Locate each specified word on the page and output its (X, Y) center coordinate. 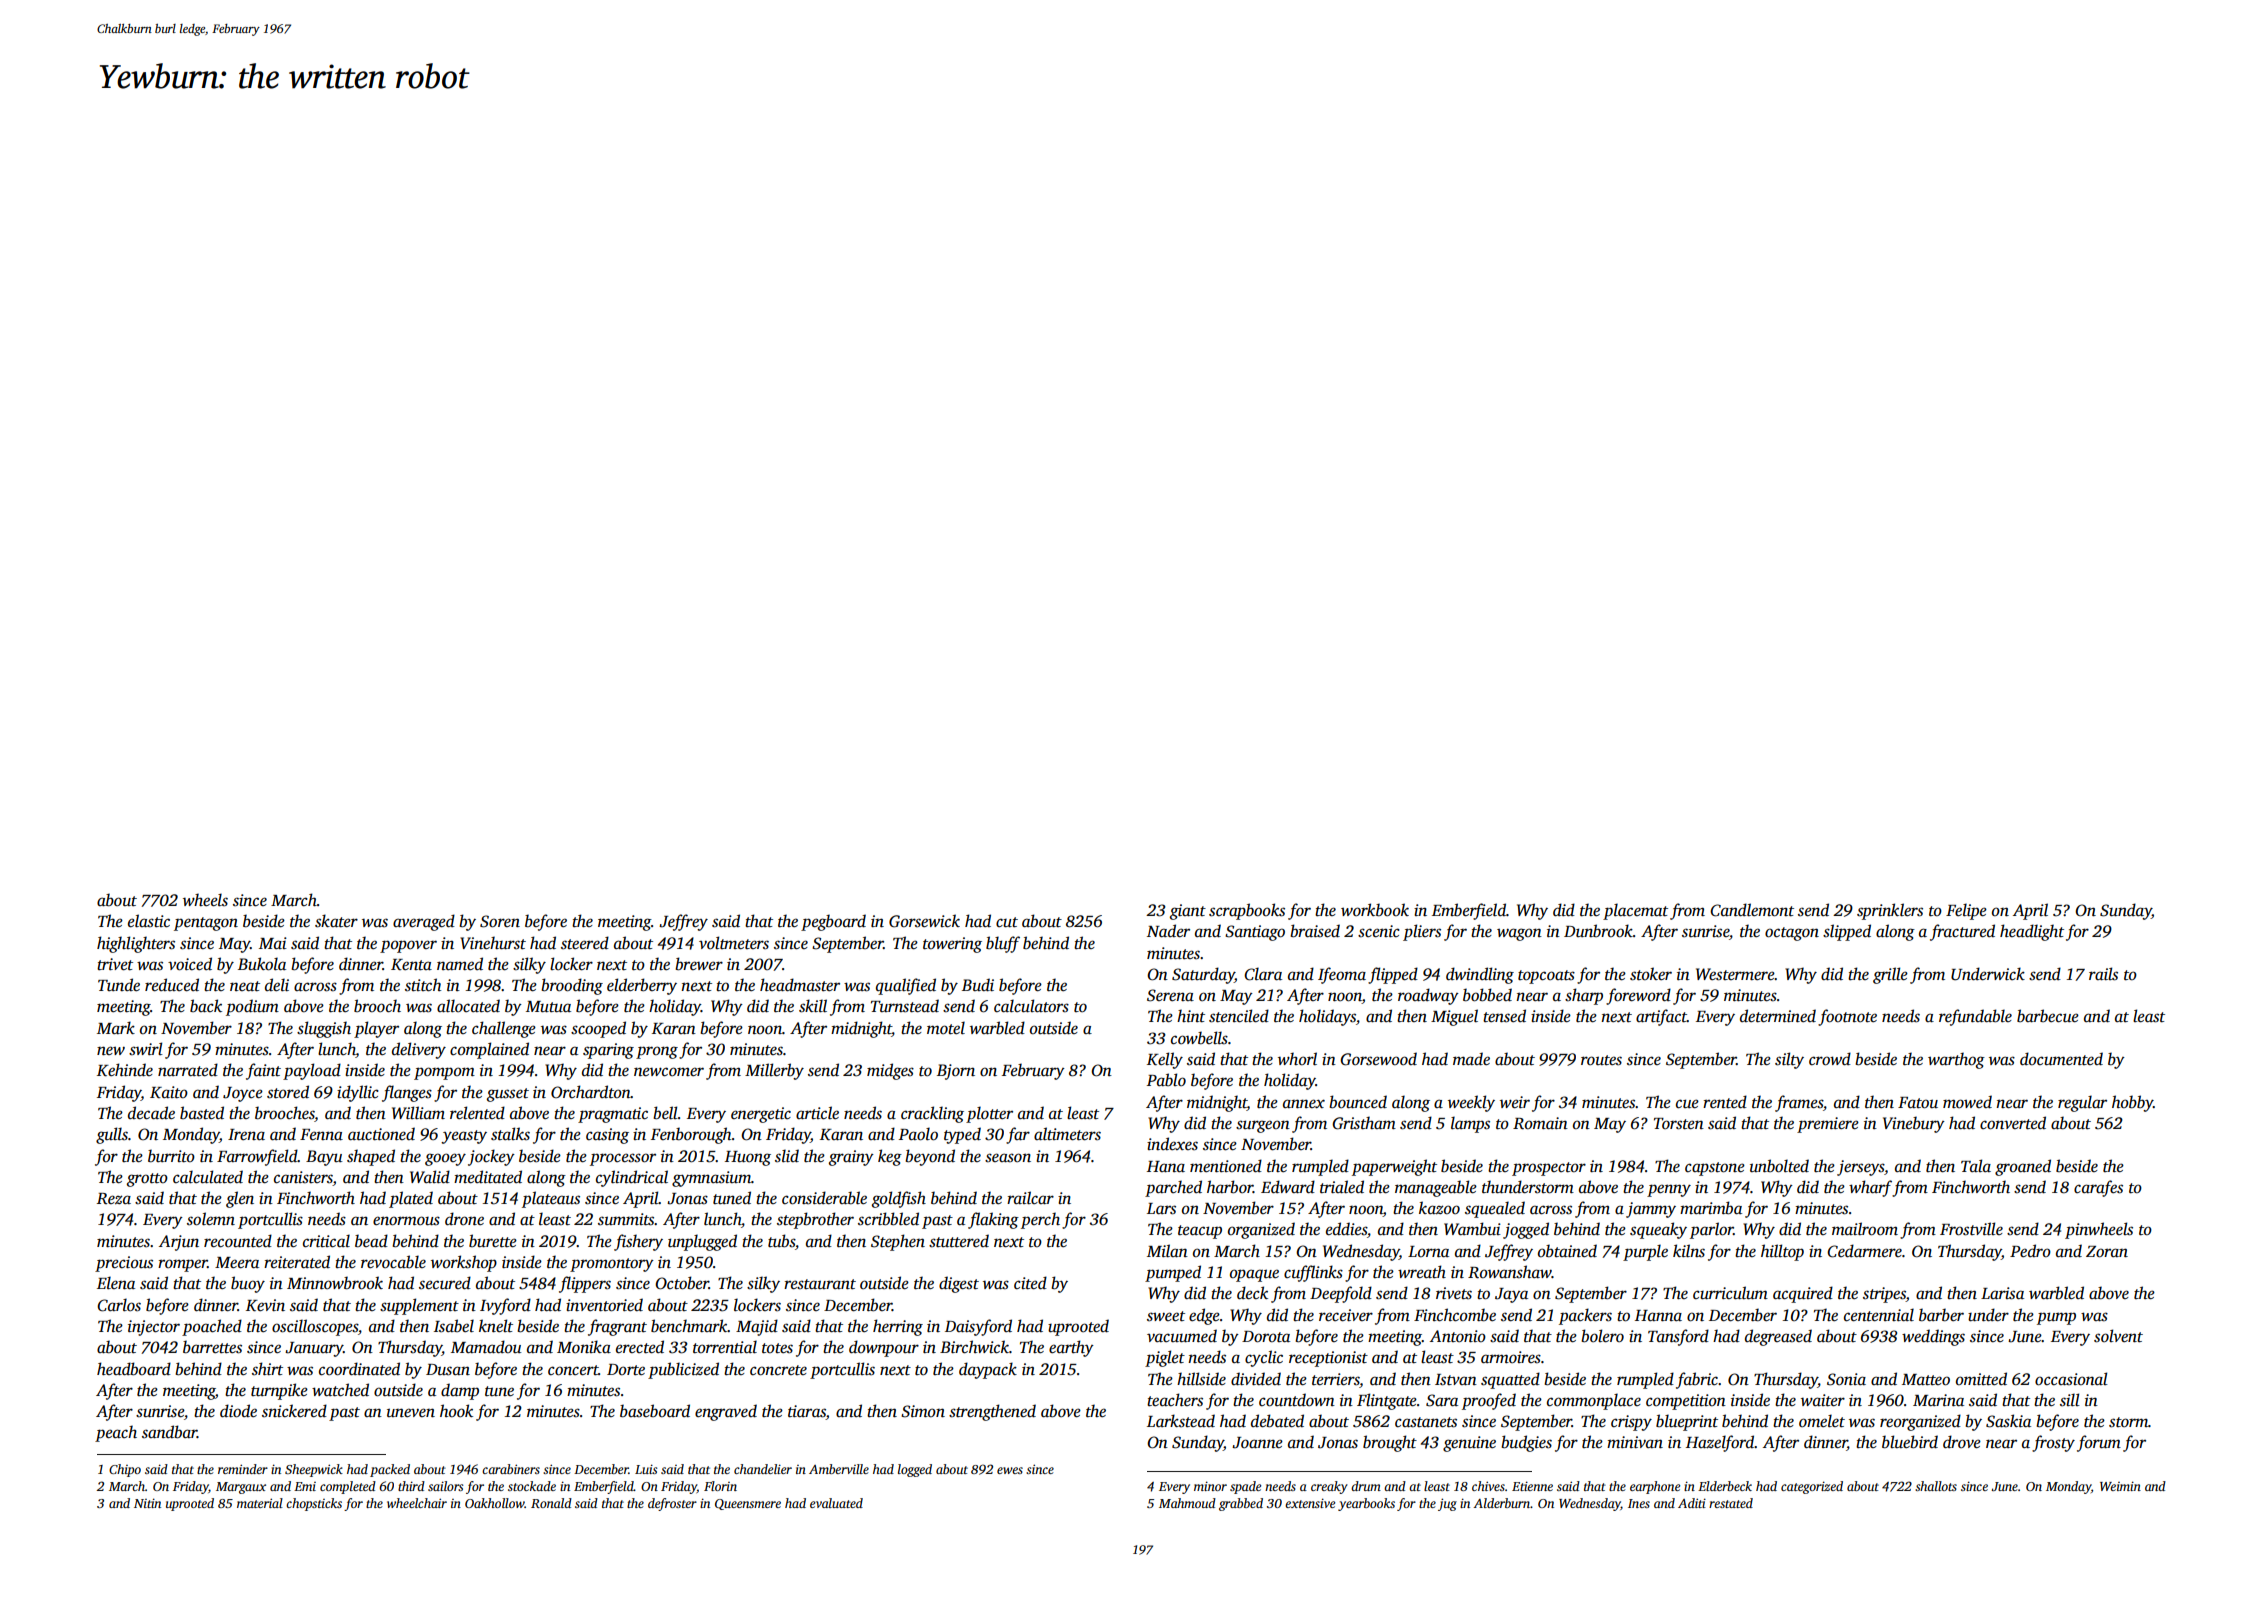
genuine (1469, 1444)
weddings (1933, 1337)
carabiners (511, 1469)
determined (1778, 1016)
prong (657, 1052)
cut (1007, 922)
